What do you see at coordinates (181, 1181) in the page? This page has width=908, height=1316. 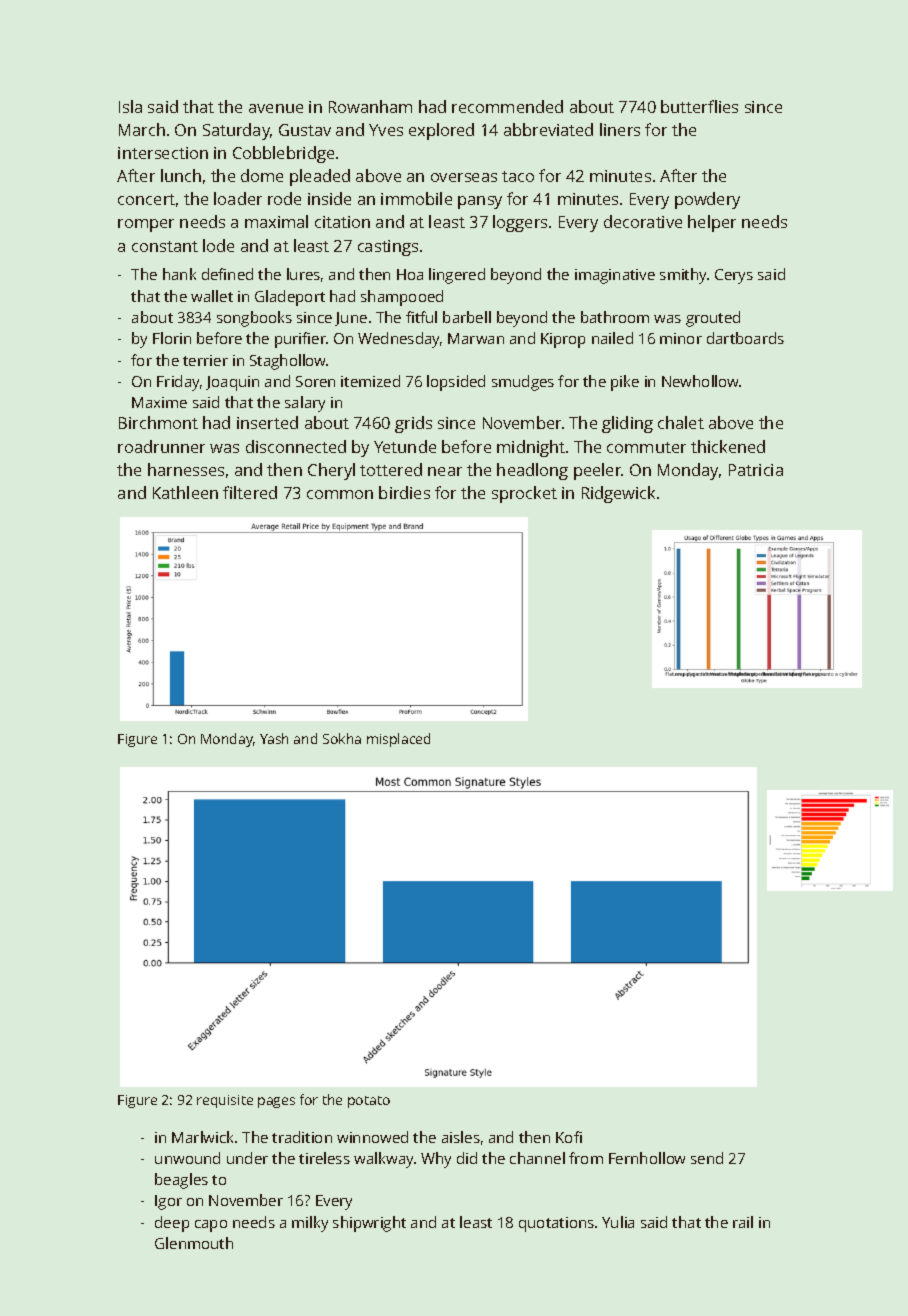 I see `beagles` at bounding box center [181, 1181].
